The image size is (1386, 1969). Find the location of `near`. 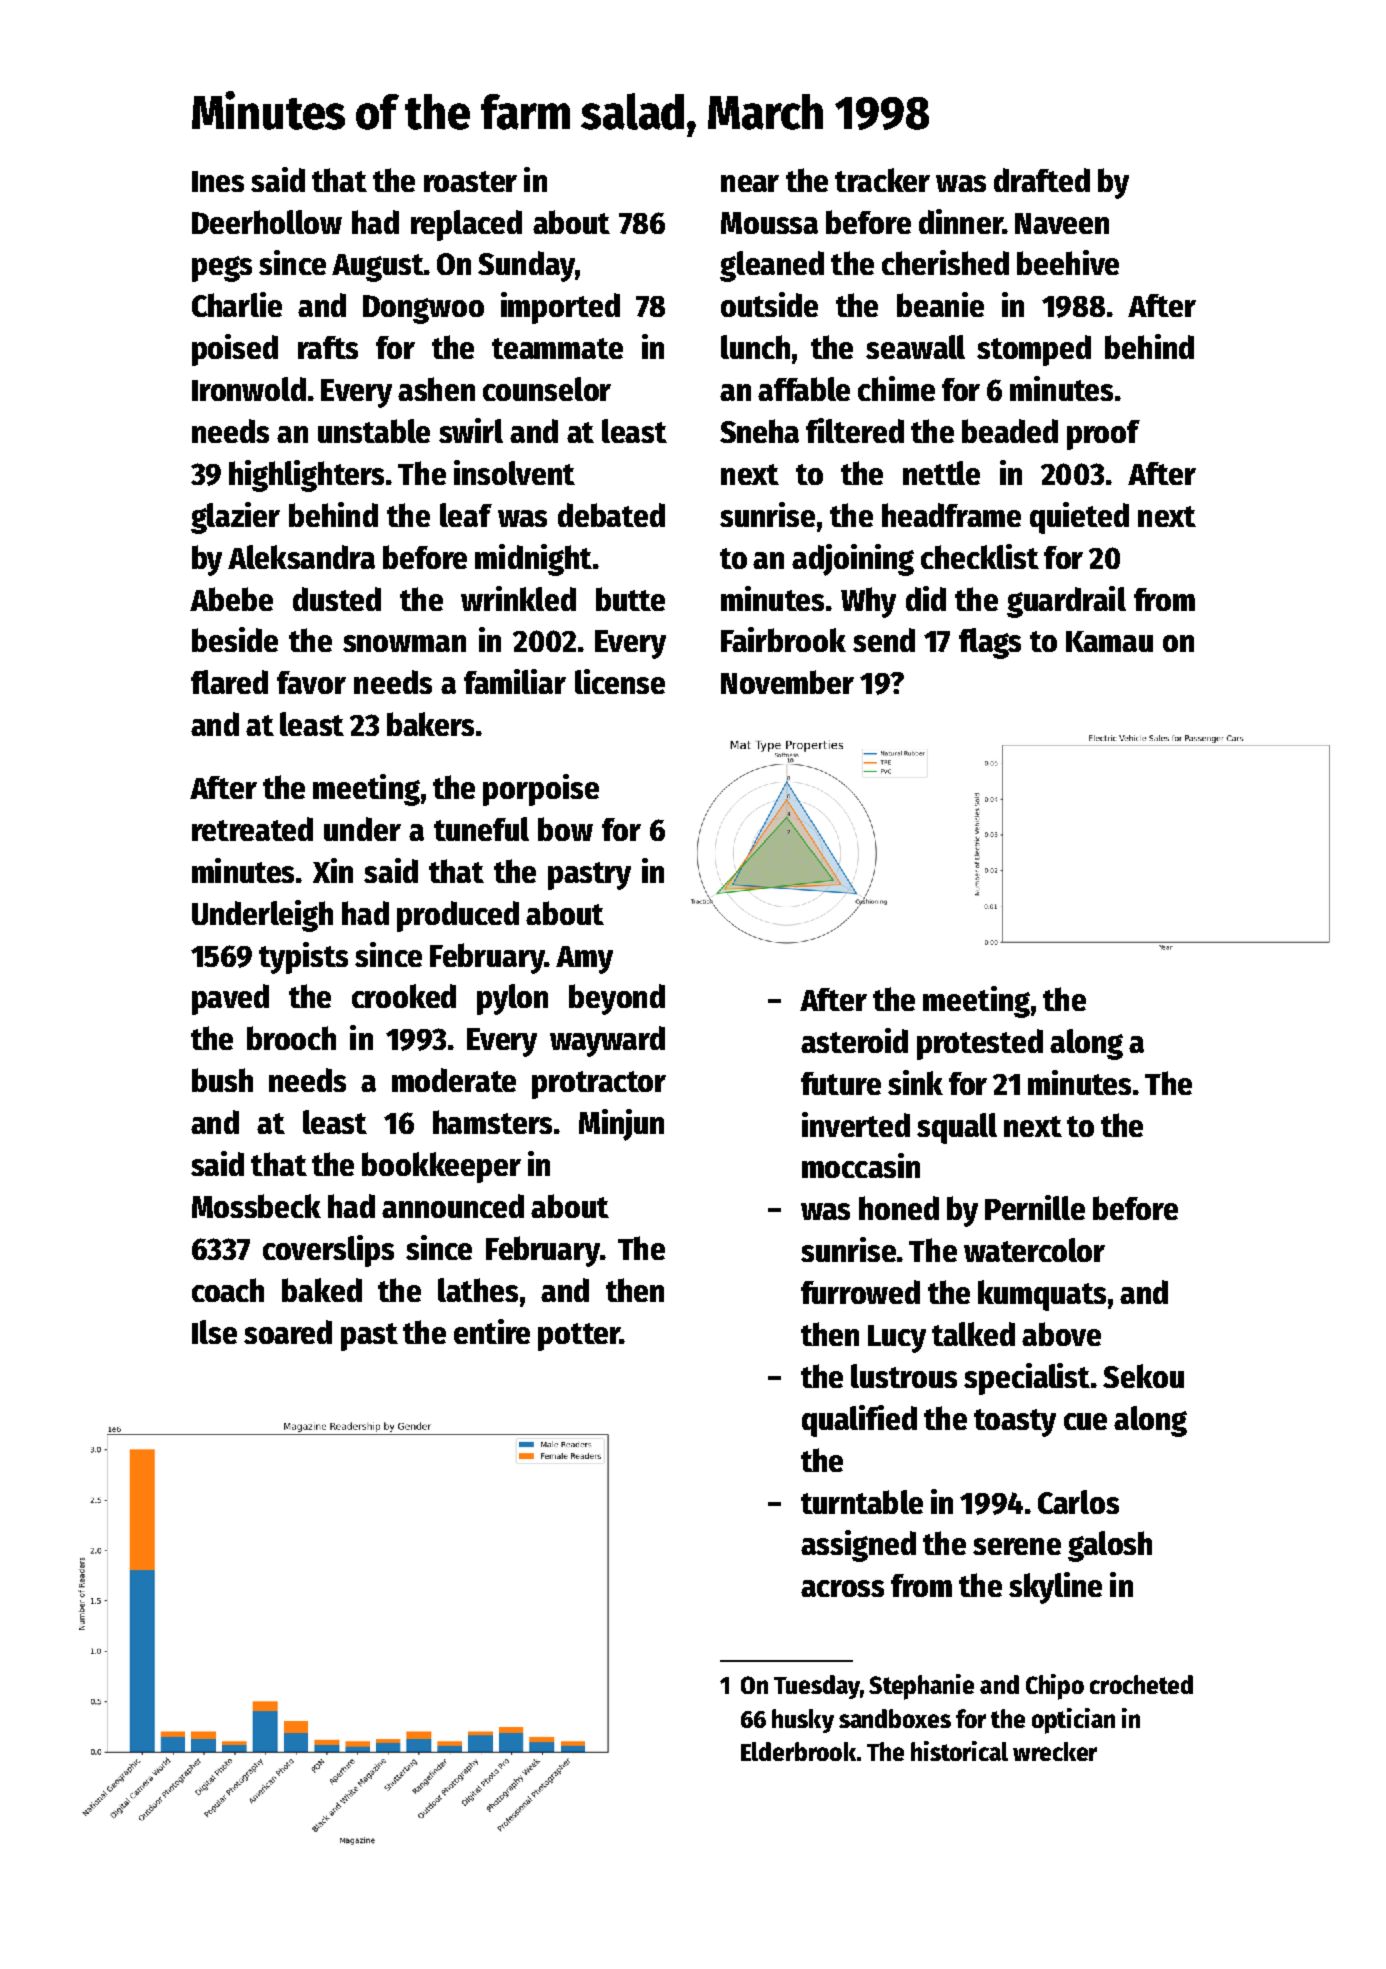

near is located at coordinates (750, 183).
